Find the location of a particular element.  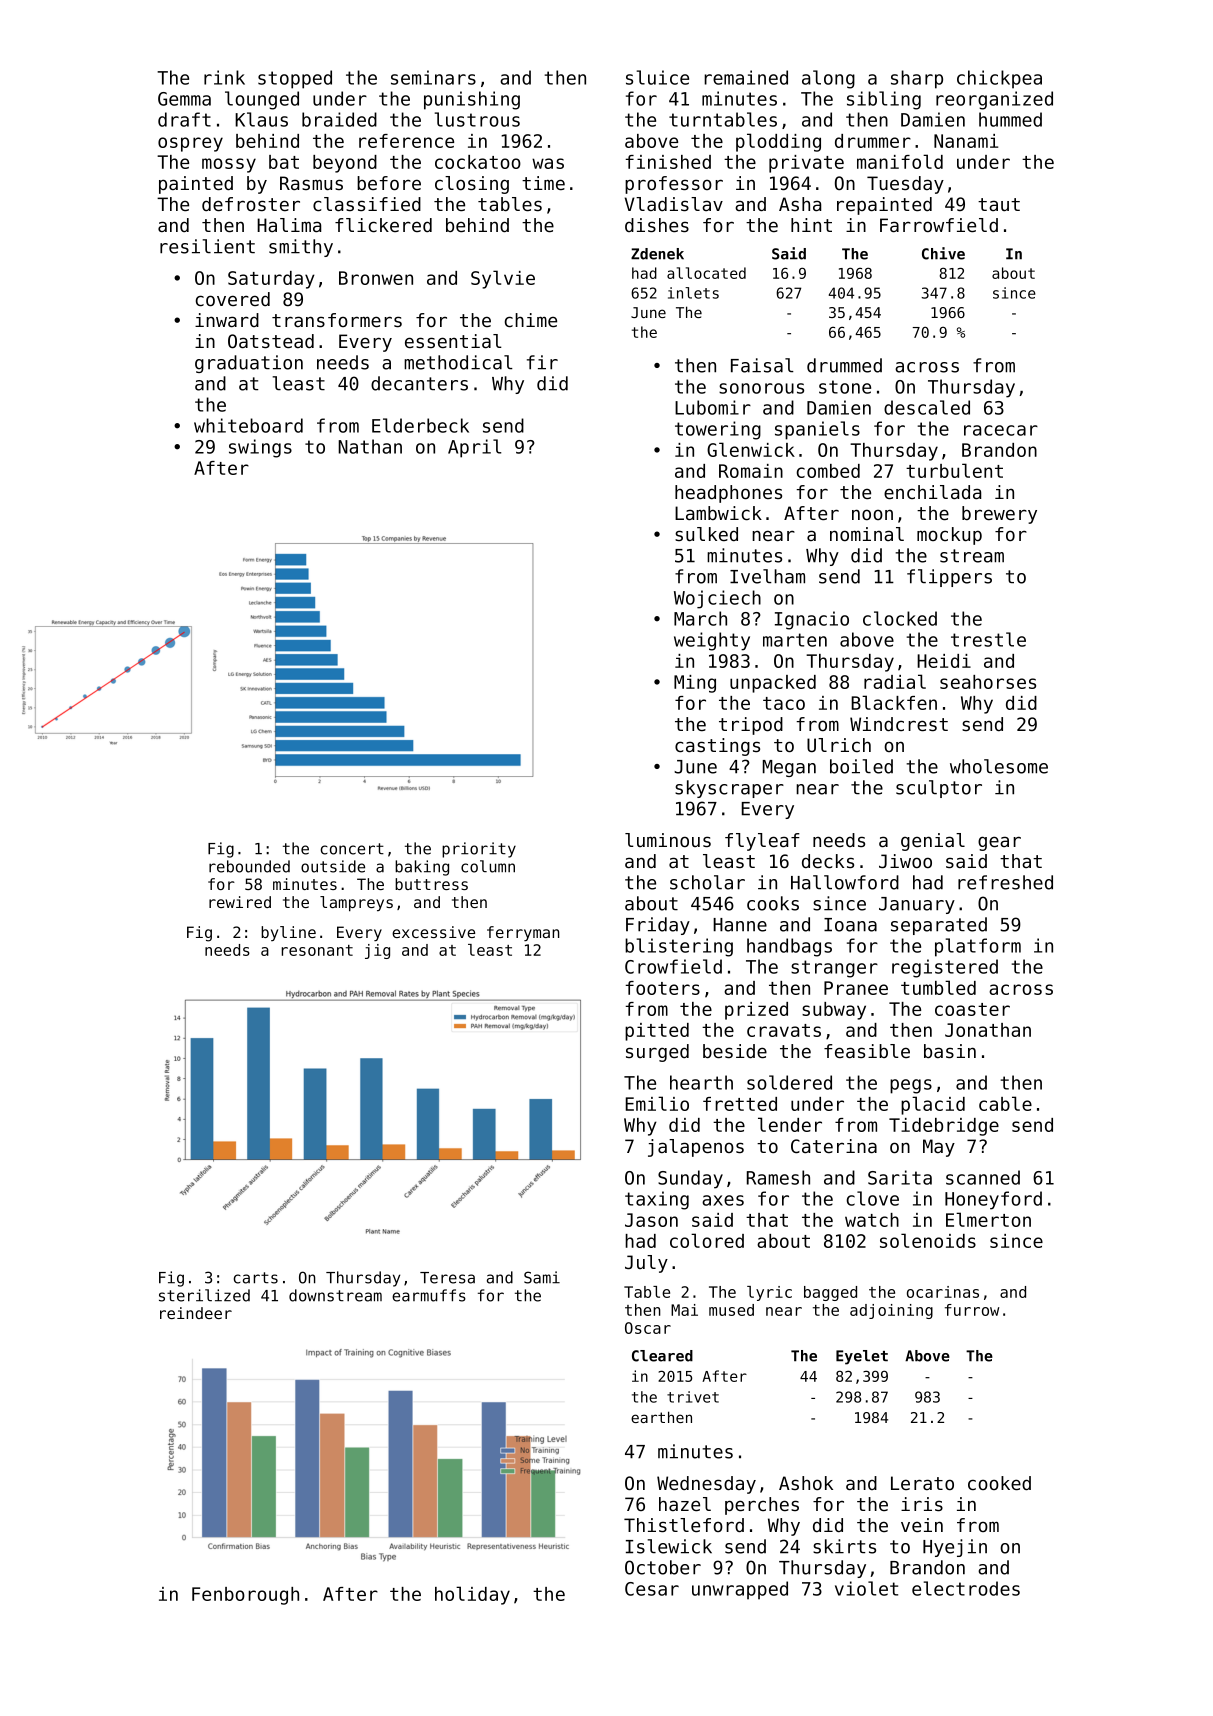

trestle is located at coordinates (988, 639).
